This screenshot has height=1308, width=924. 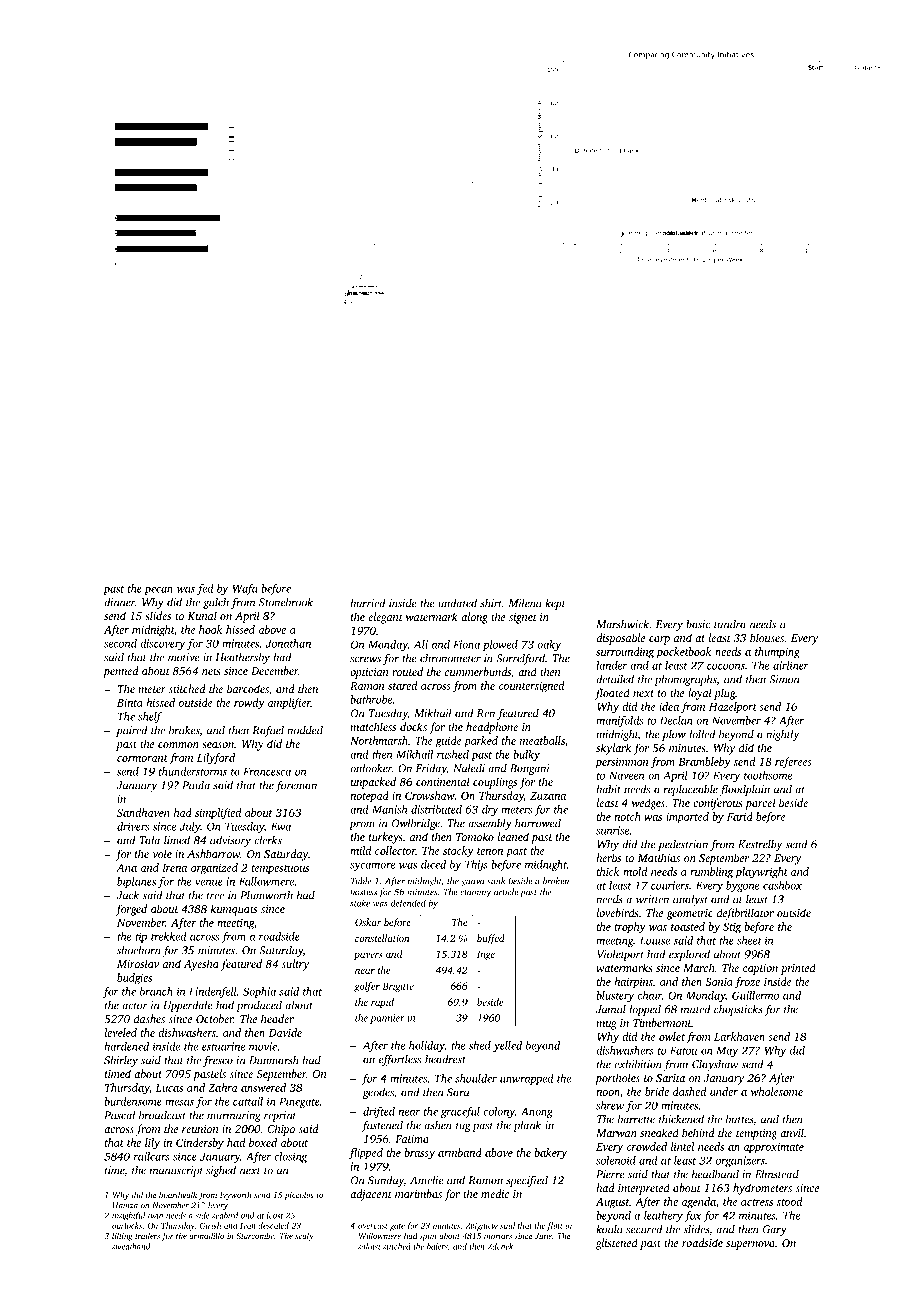 I want to click on floated, so click(x=612, y=694).
